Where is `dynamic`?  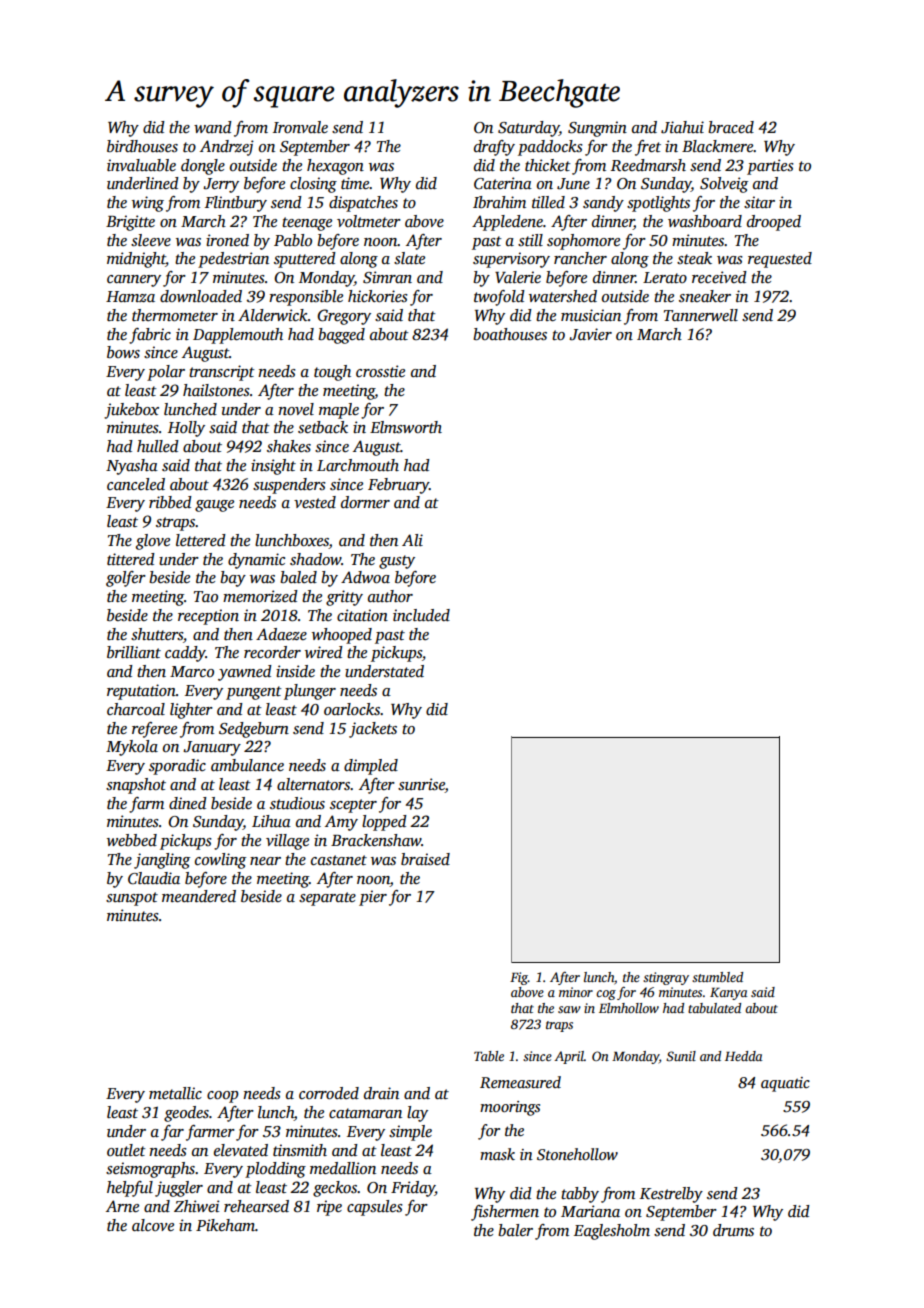
dynamic is located at coordinates (256, 561).
